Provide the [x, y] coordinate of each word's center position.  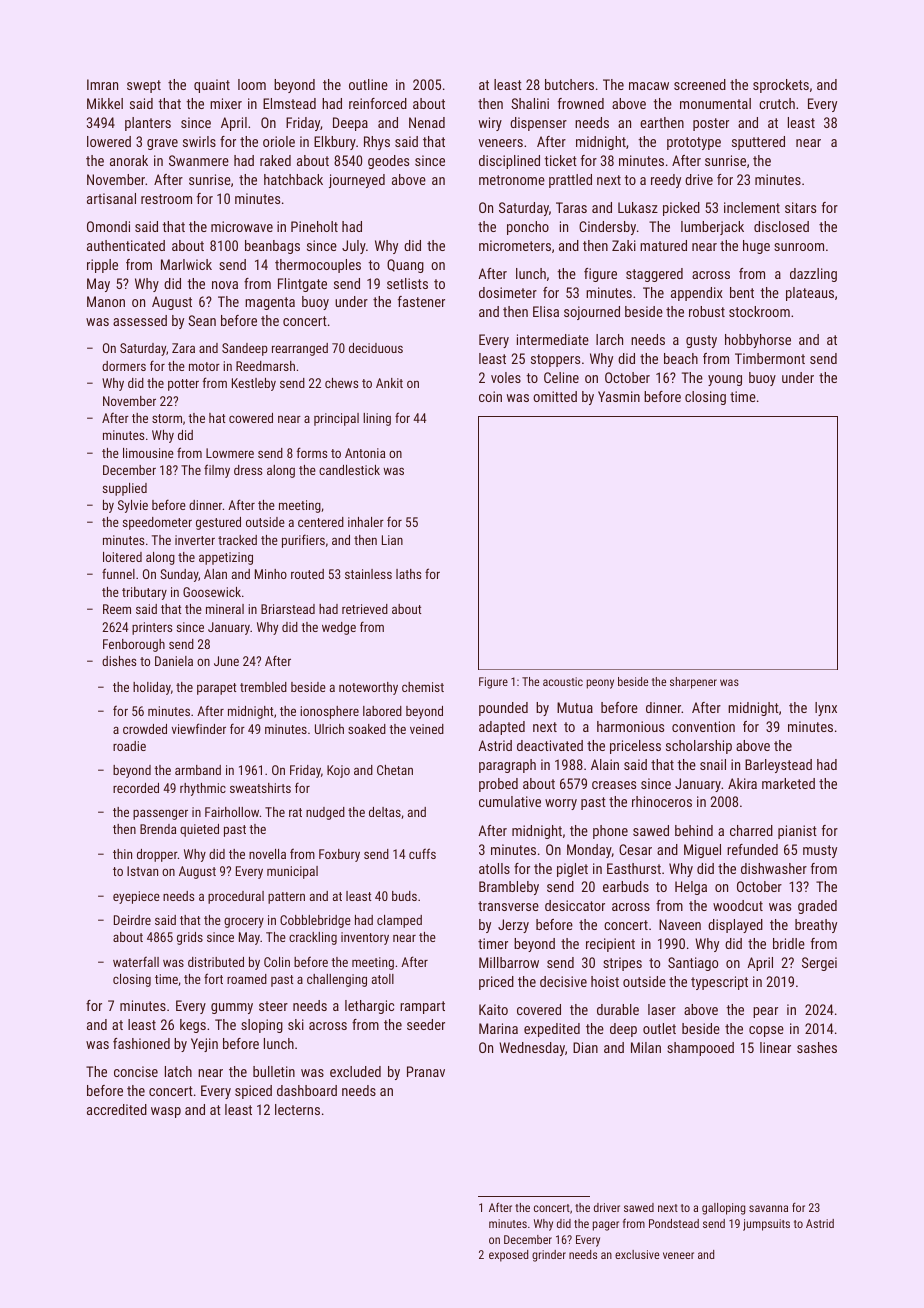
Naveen [680, 924]
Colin [277, 962]
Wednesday [532, 1049]
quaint [212, 86]
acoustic [563, 681]
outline [368, 84]
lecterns [297, 1109]
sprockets [781, 86]
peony [600, 684]
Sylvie [133, 506]
